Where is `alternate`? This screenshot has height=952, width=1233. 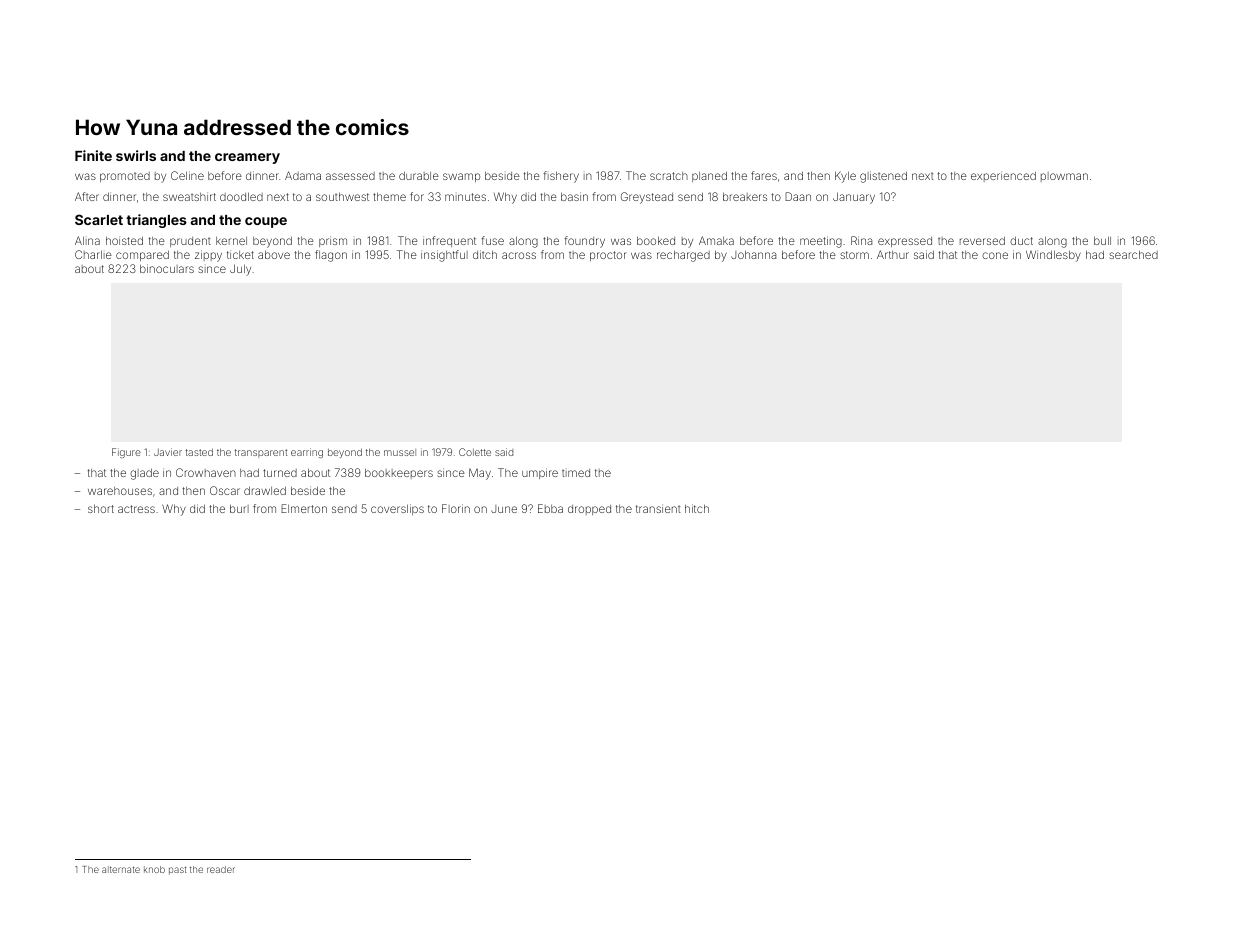
alternate is located at coordinates (121, 869).
